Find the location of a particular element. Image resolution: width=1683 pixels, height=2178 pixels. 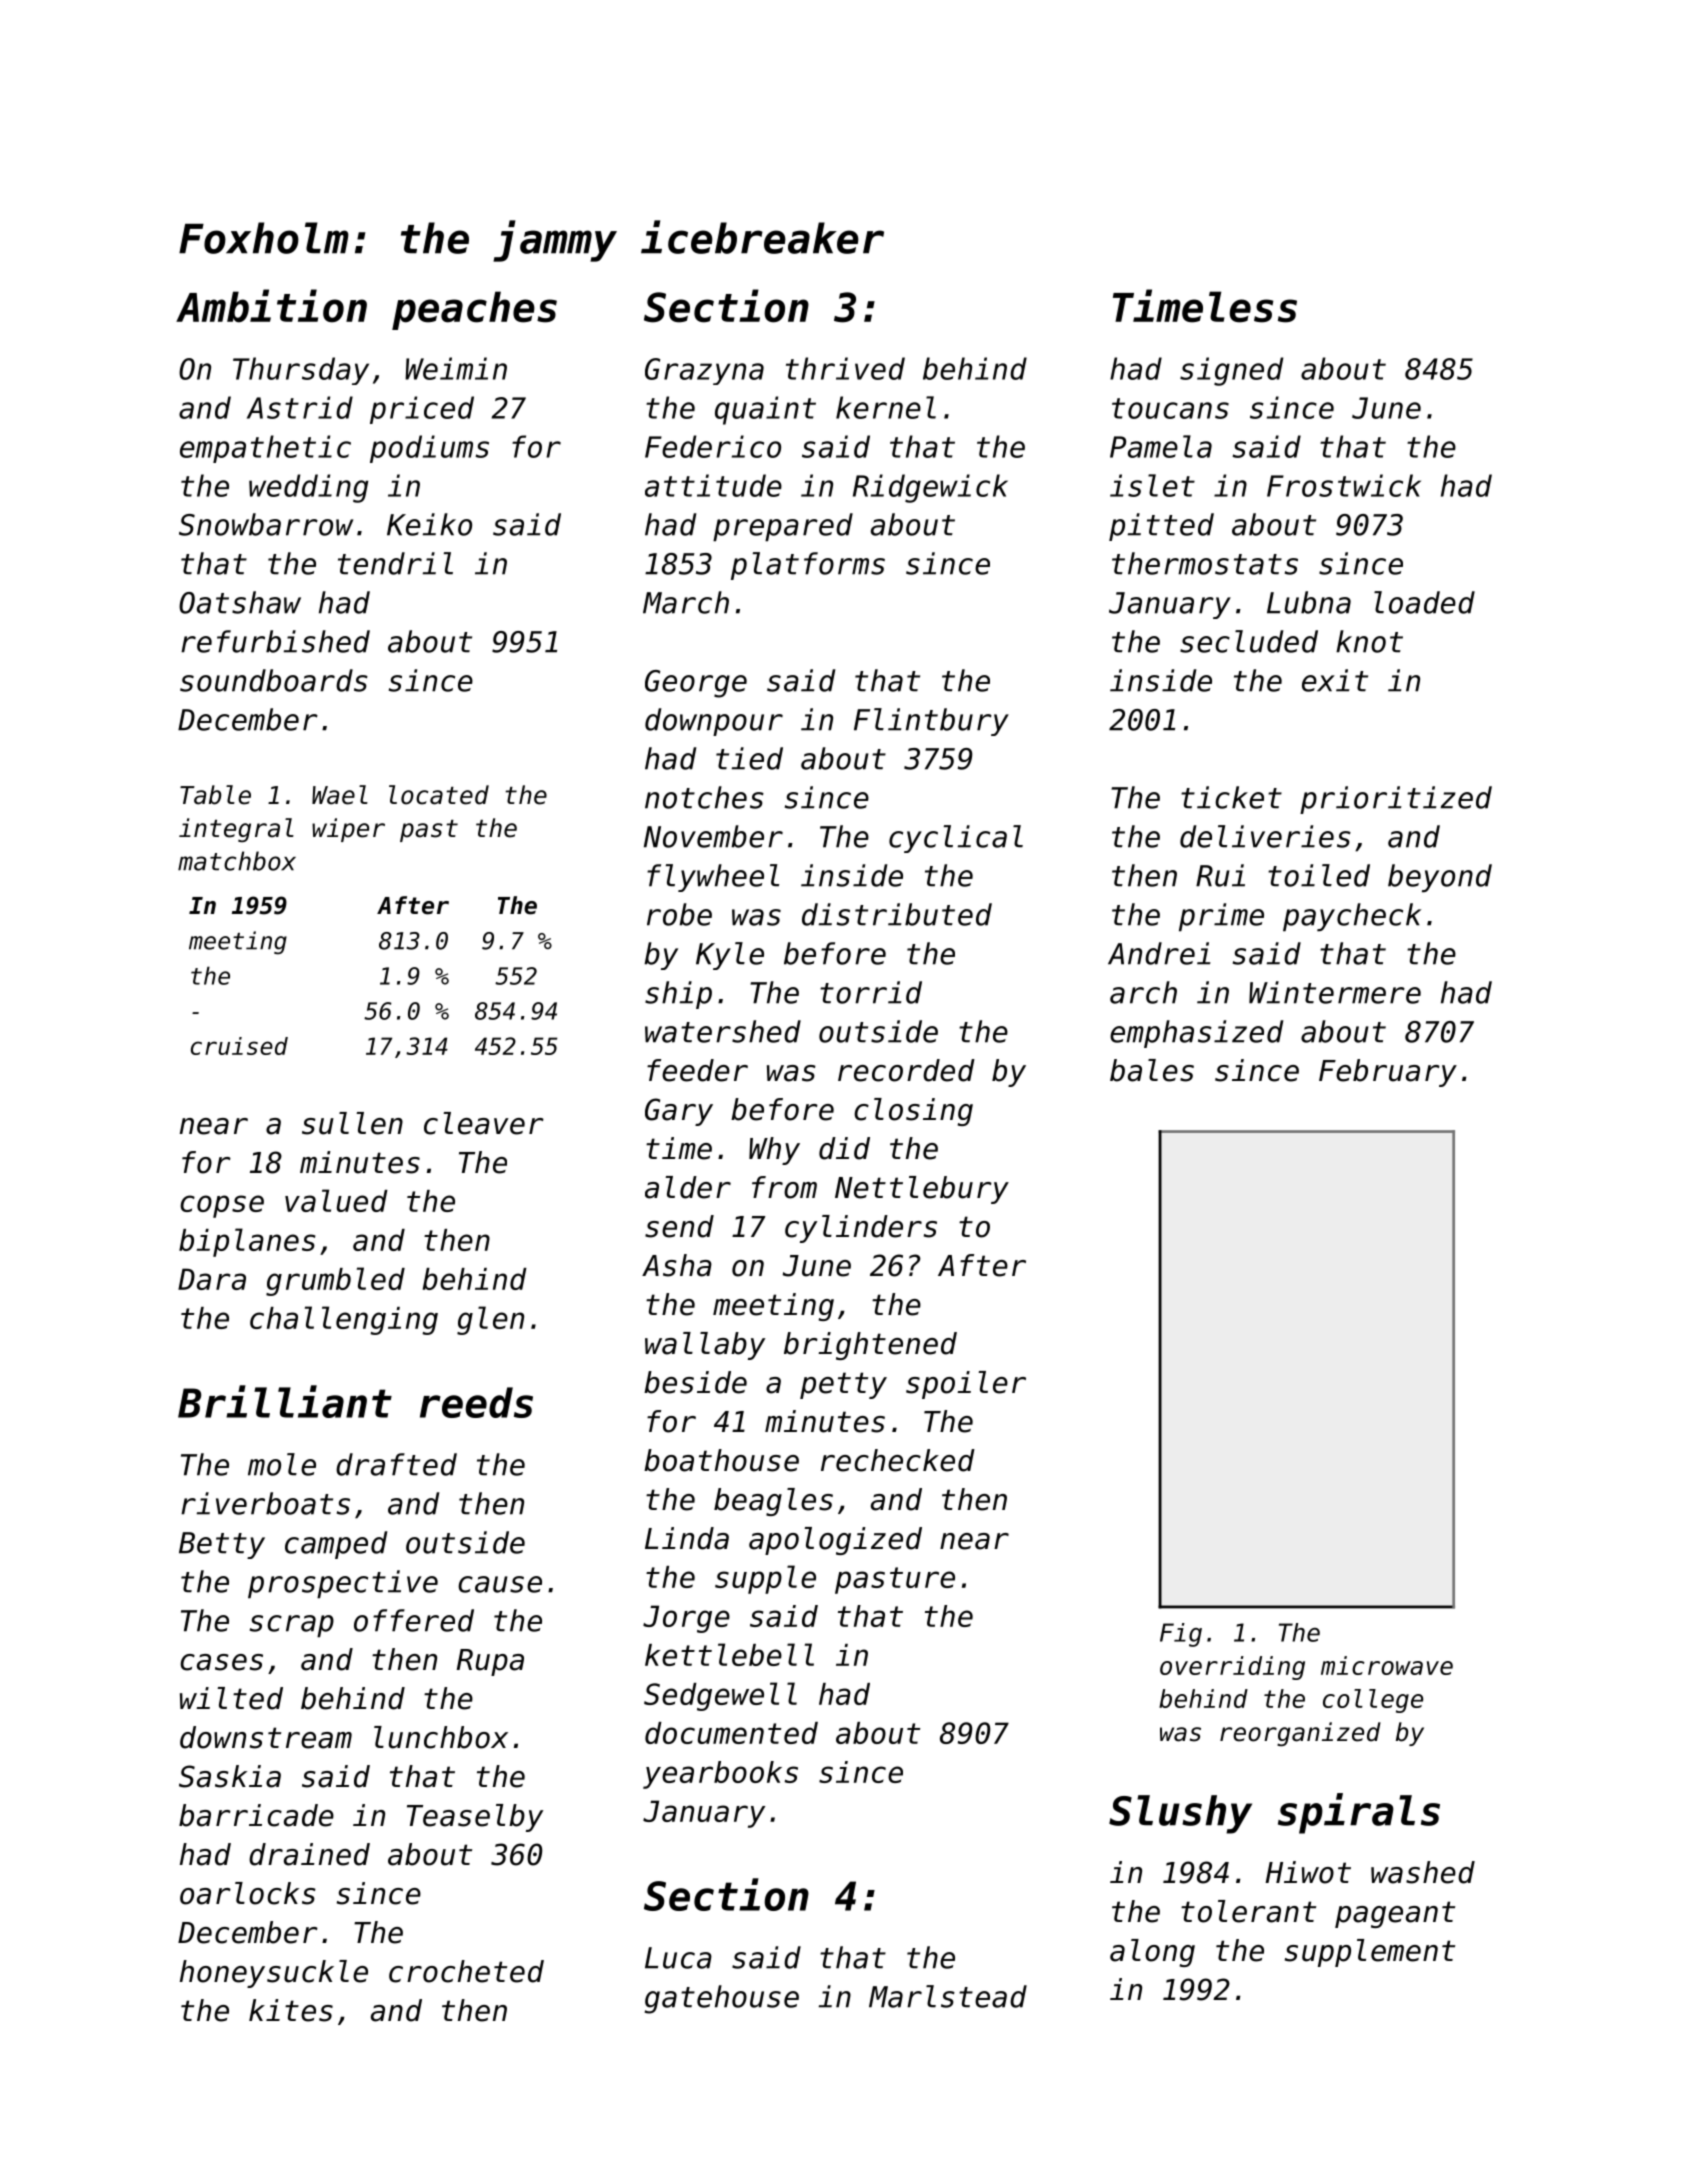

crocheted is located at coordinates (466, 1971).
